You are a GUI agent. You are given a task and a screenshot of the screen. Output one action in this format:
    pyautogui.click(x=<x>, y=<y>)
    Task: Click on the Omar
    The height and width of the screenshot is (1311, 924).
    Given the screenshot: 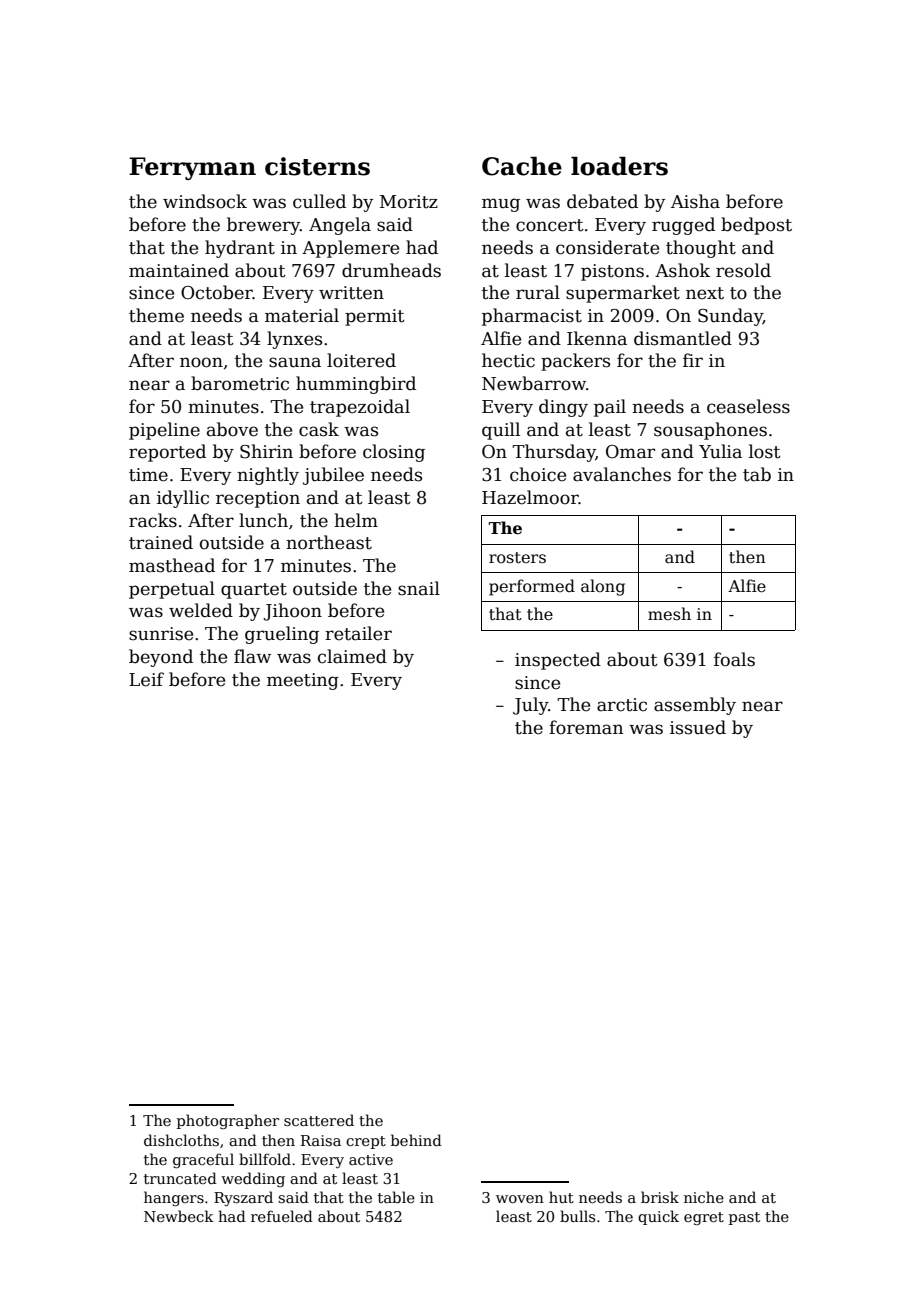 What is the action you would take?
    pyautogui.click(x=630, y=452)
